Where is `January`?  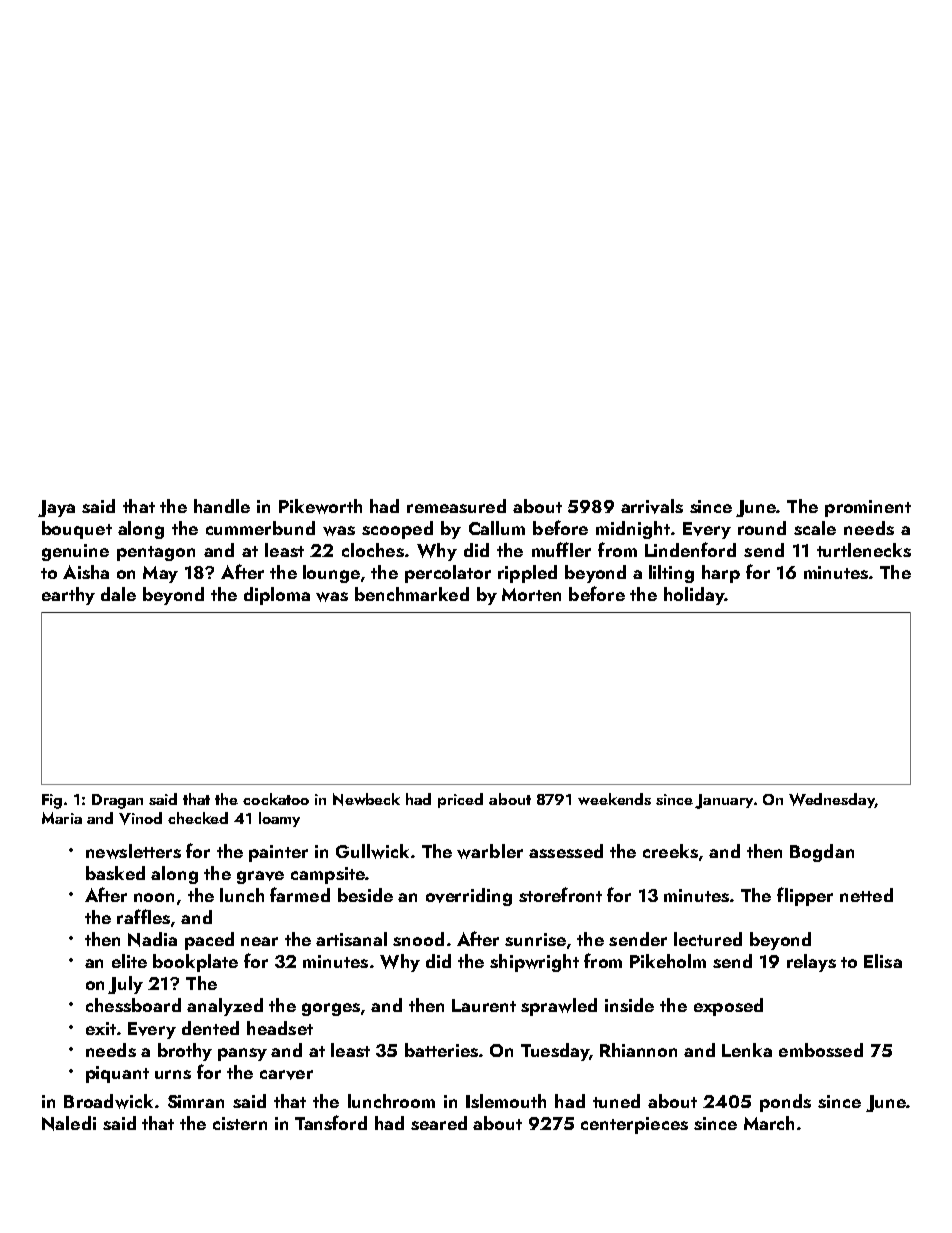 January is located at coordinates (724, 801).
